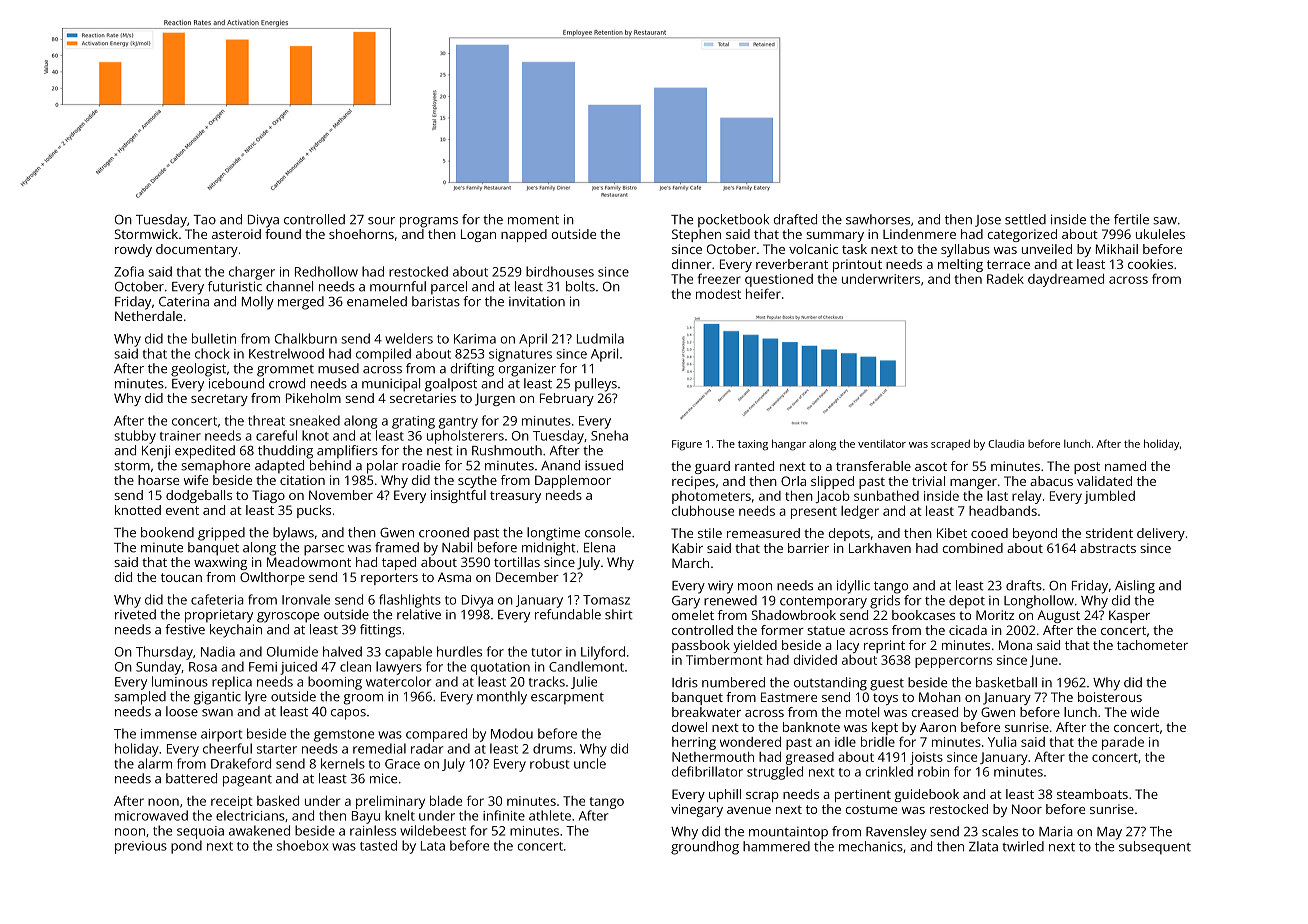  What do you see at coordinates (381, 221) in the screenshot?
I see `sour` at bounding box center [381, 221].
